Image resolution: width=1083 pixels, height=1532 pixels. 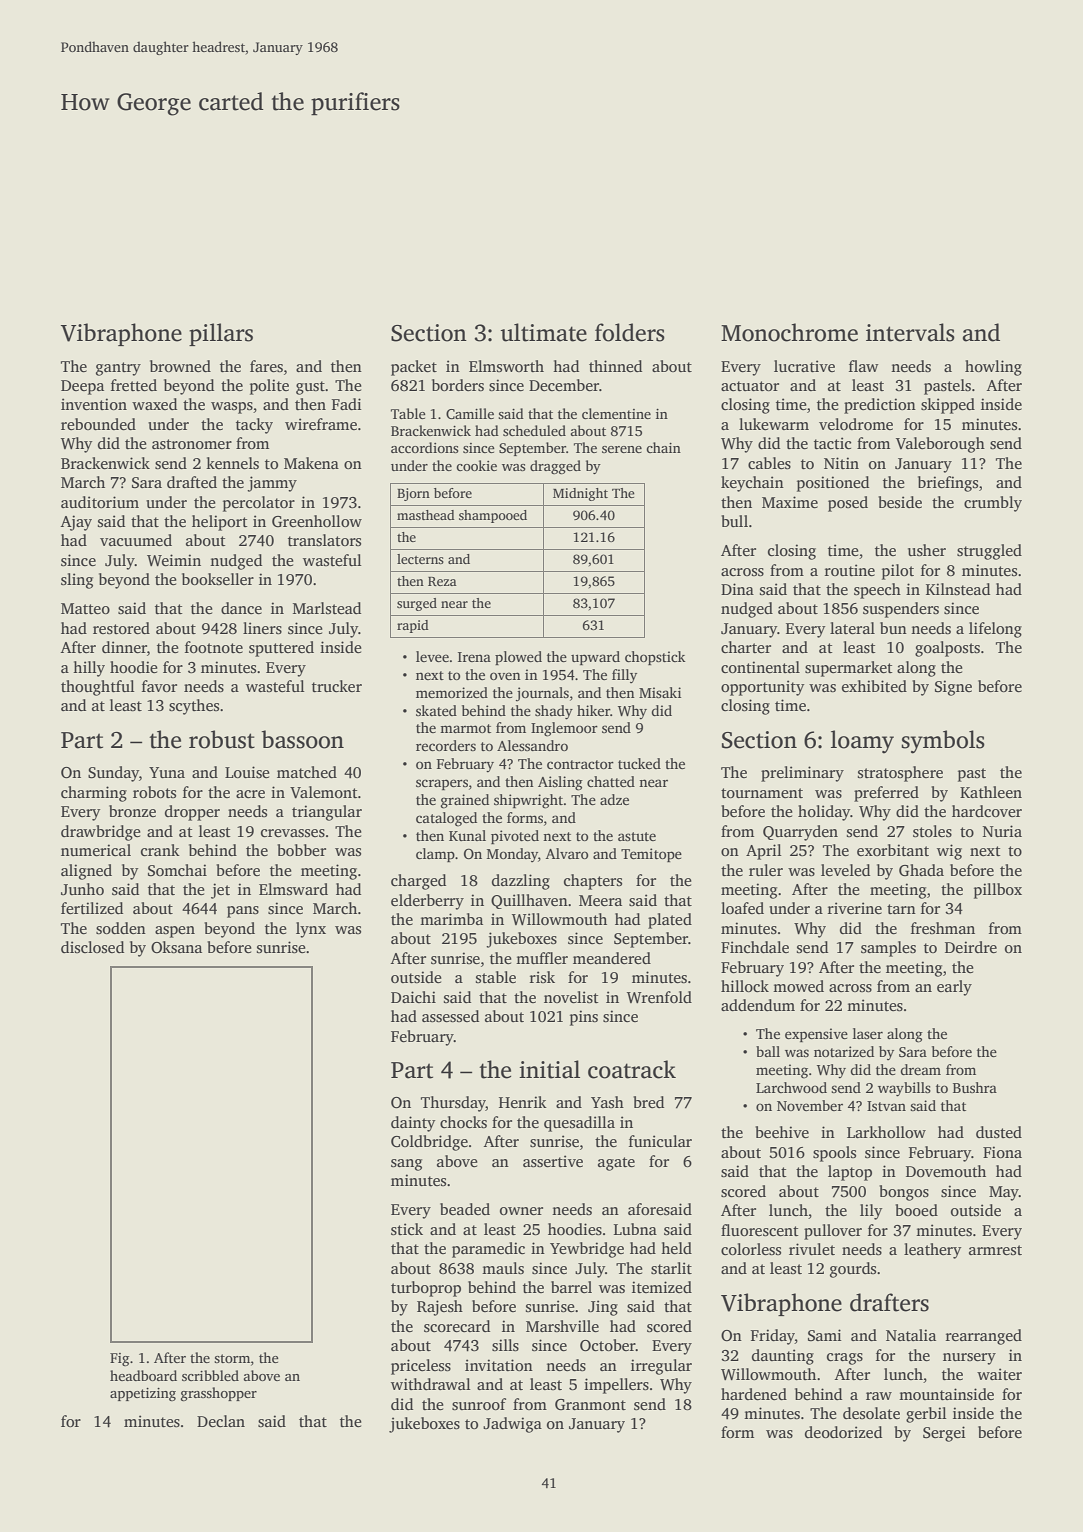 What do you see at coordinates (119, 1359) in the image?
I see `Fig` at bounding box center [119, 1359].
